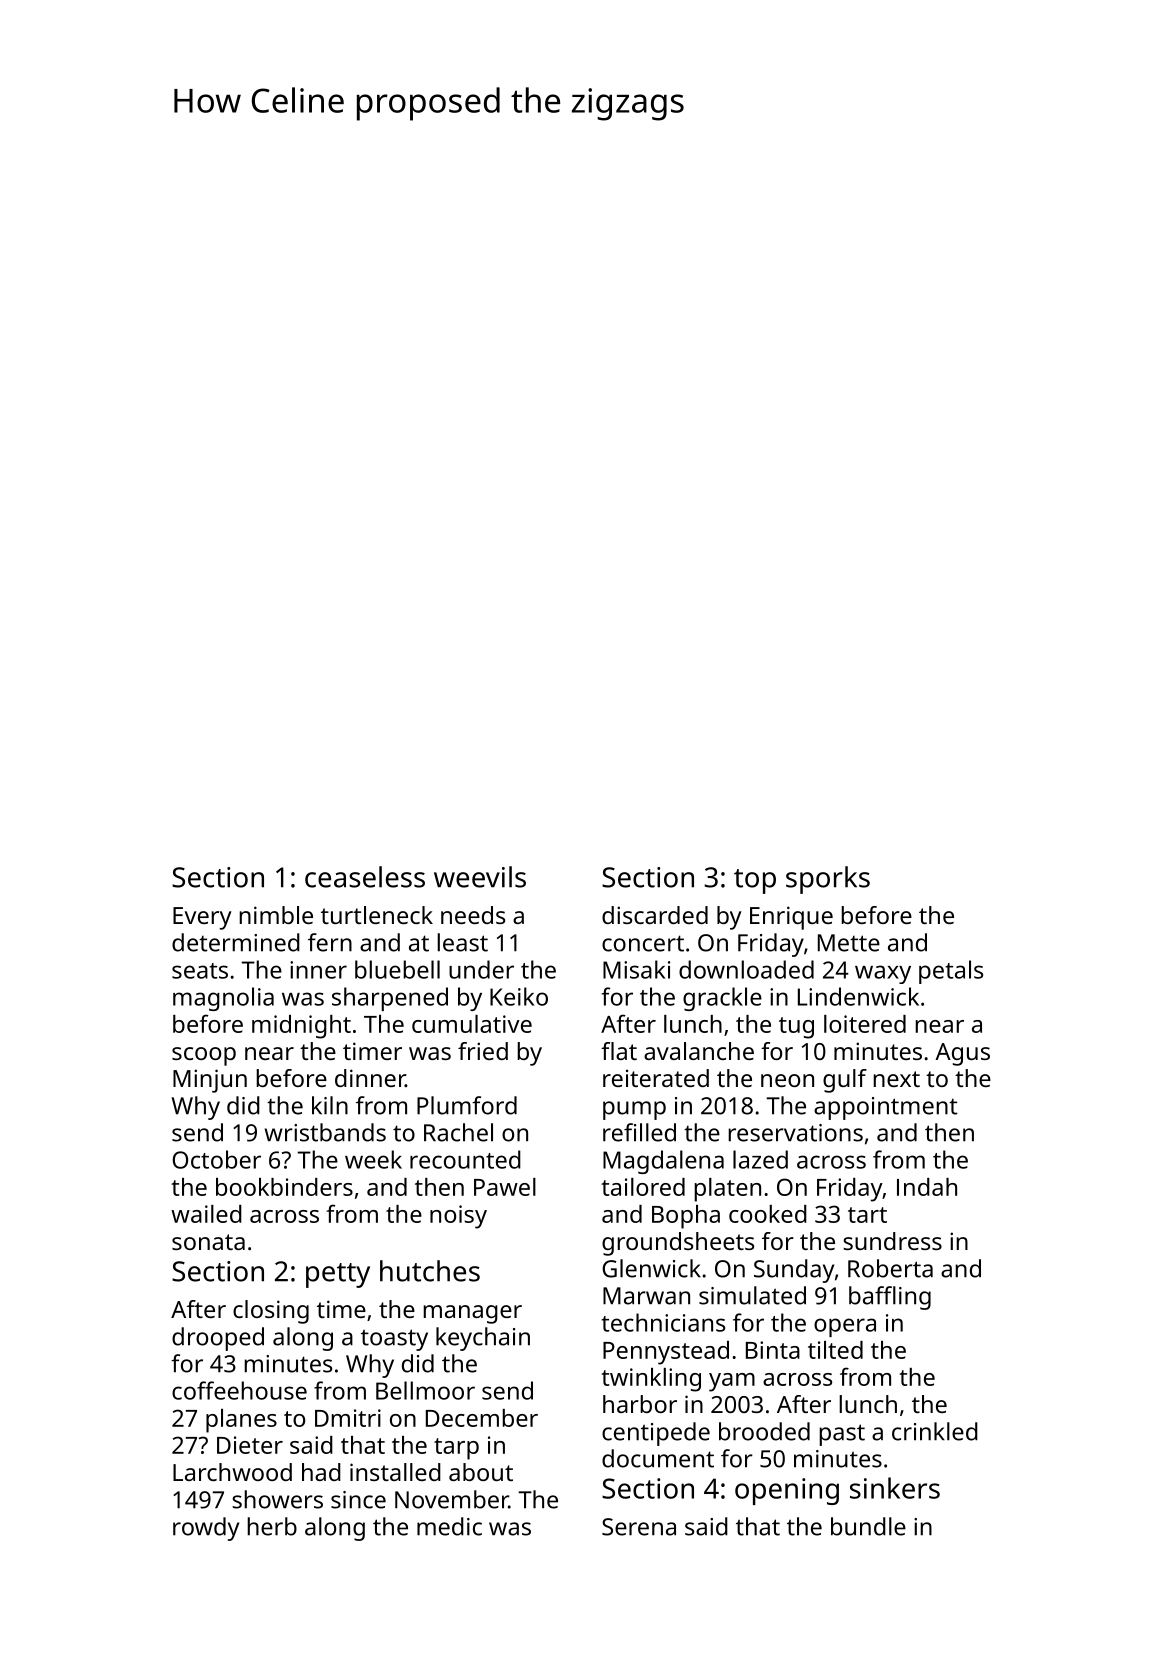 The width and height of the screenshot is (1165, 1654). What do you see at coordinates (519, 996) in the screenshot?
I see `Keiko` at bounding box center [519, 996].
